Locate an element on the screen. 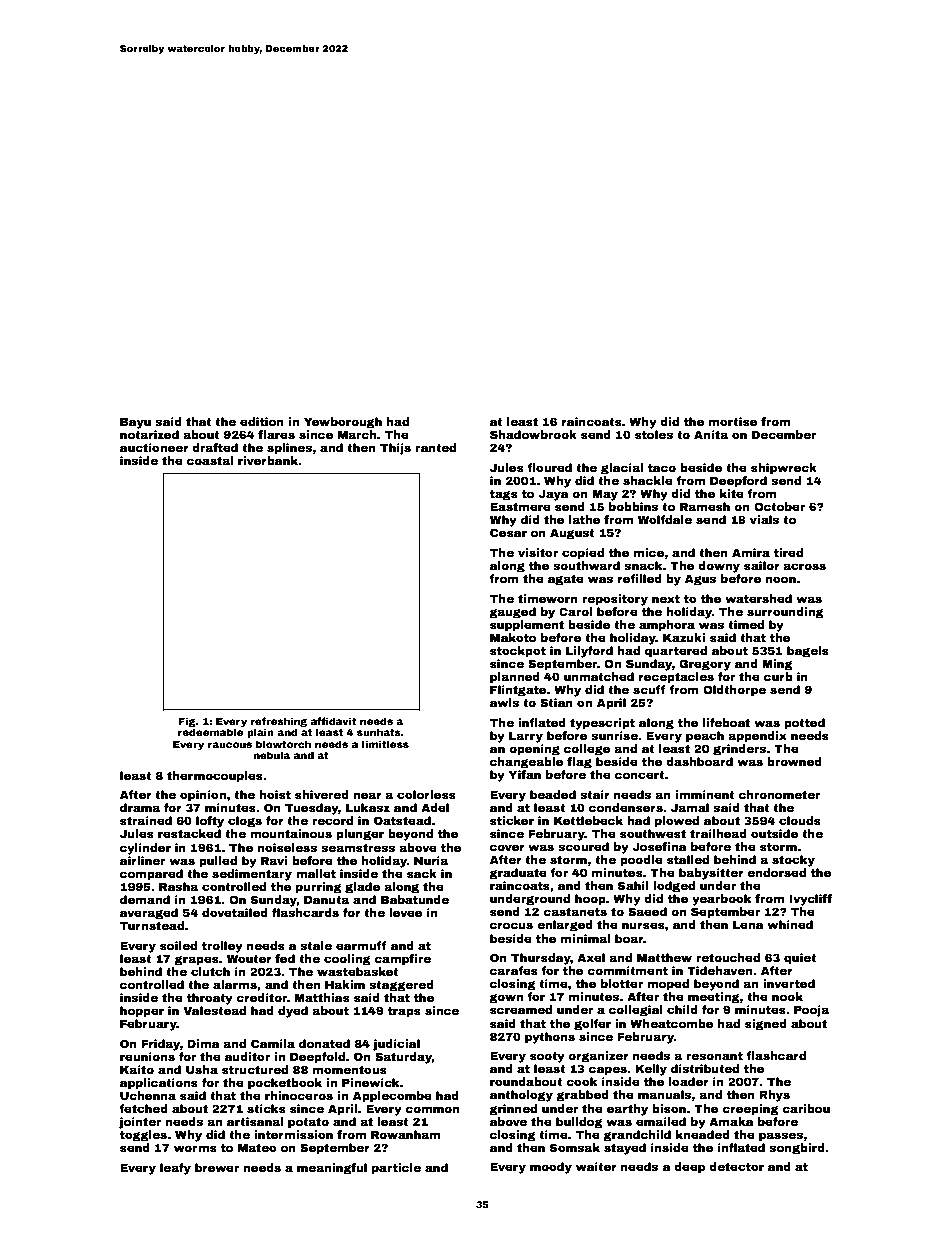  jointer is located at coordinates (140, 1123).
